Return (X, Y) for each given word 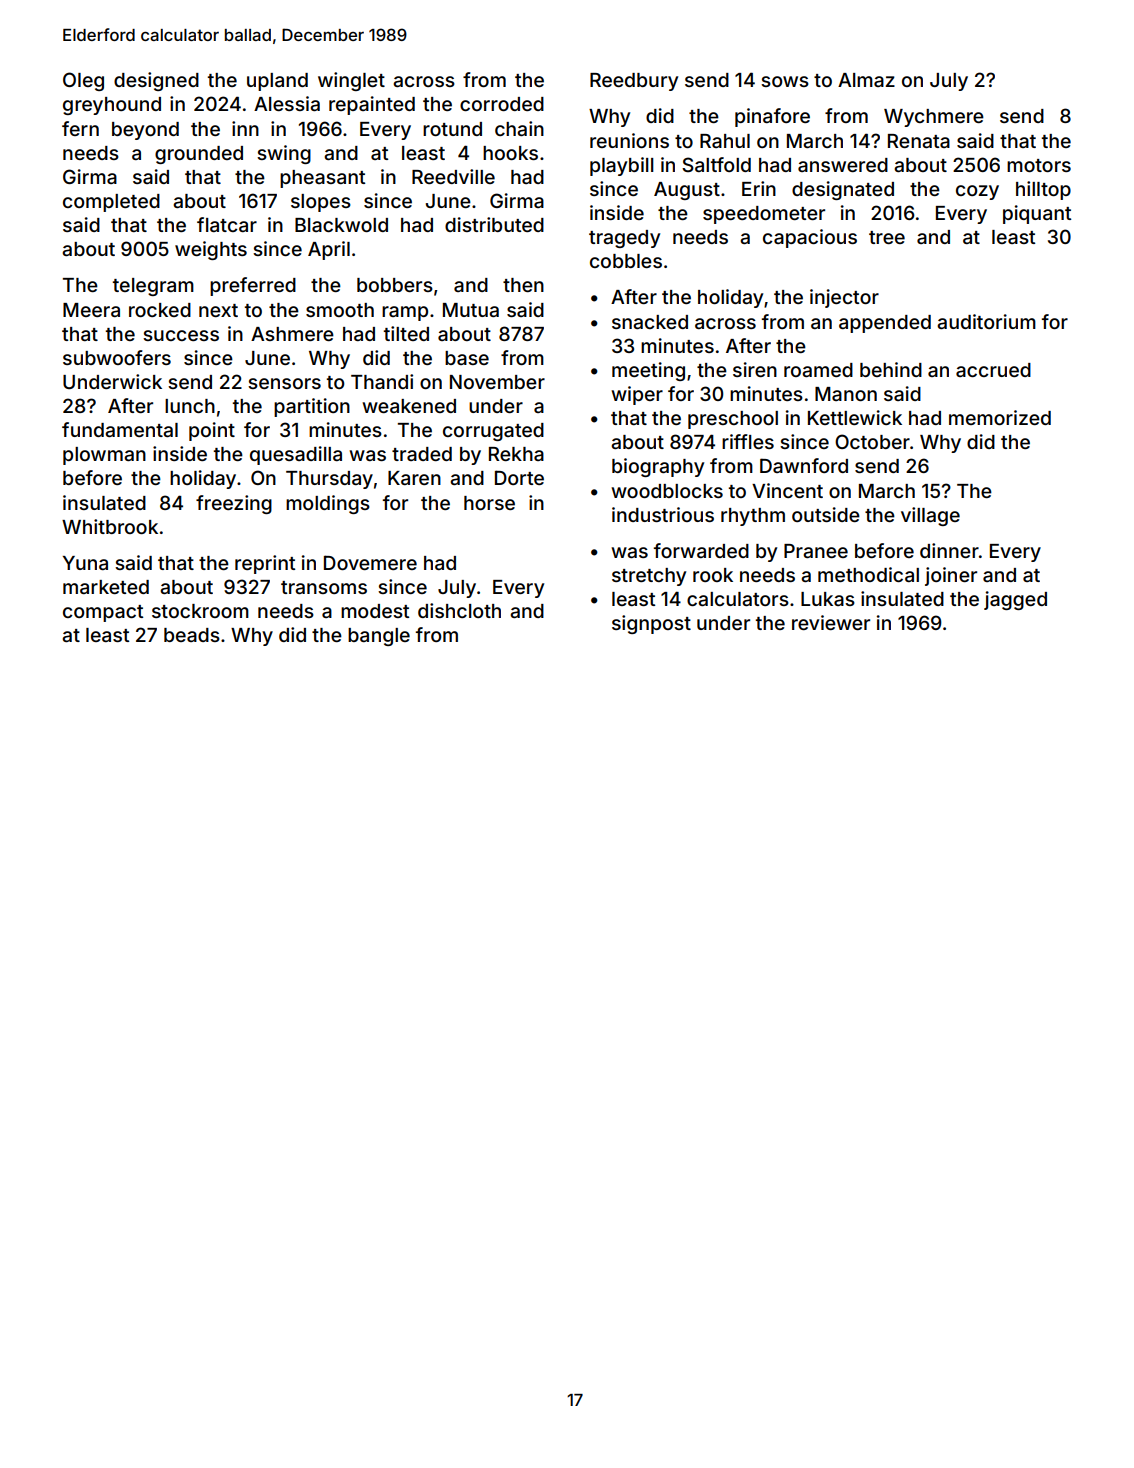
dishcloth (459, 610)
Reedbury (634, 82)
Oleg (83, 81)
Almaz (866, 80)
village (930, 516)
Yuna (85, 563)
